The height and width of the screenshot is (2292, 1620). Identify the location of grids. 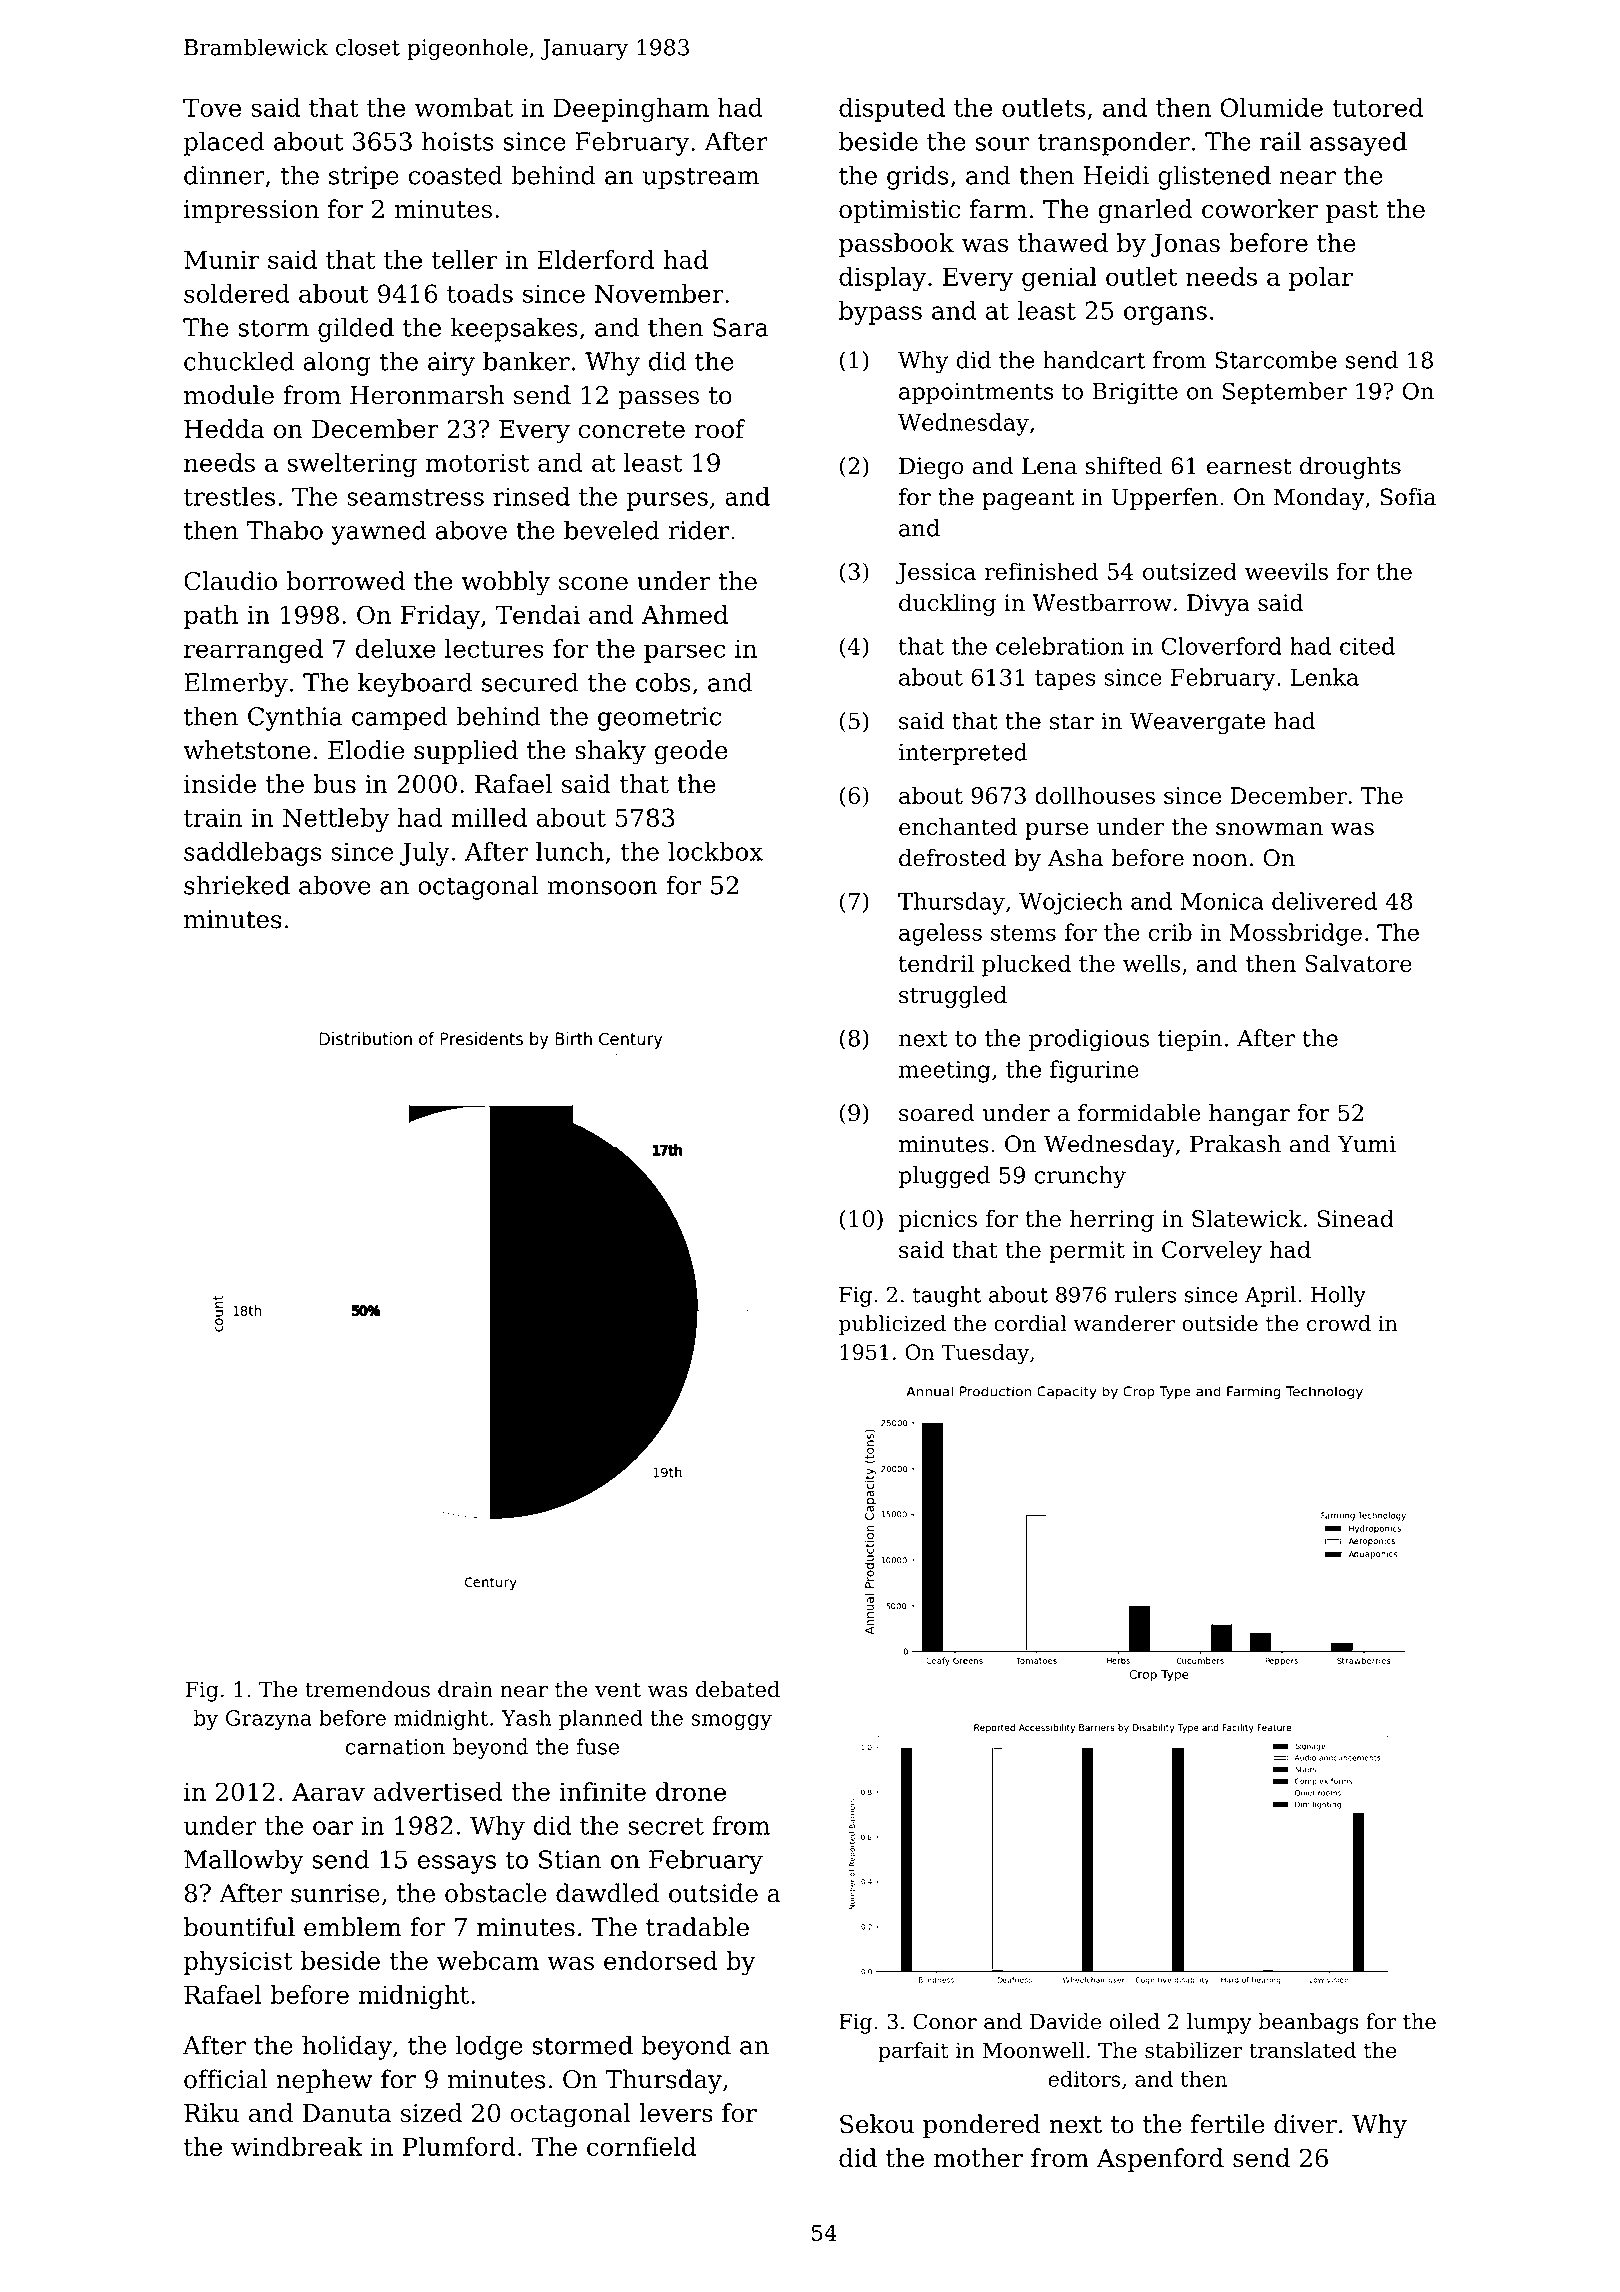
(917, 177).
